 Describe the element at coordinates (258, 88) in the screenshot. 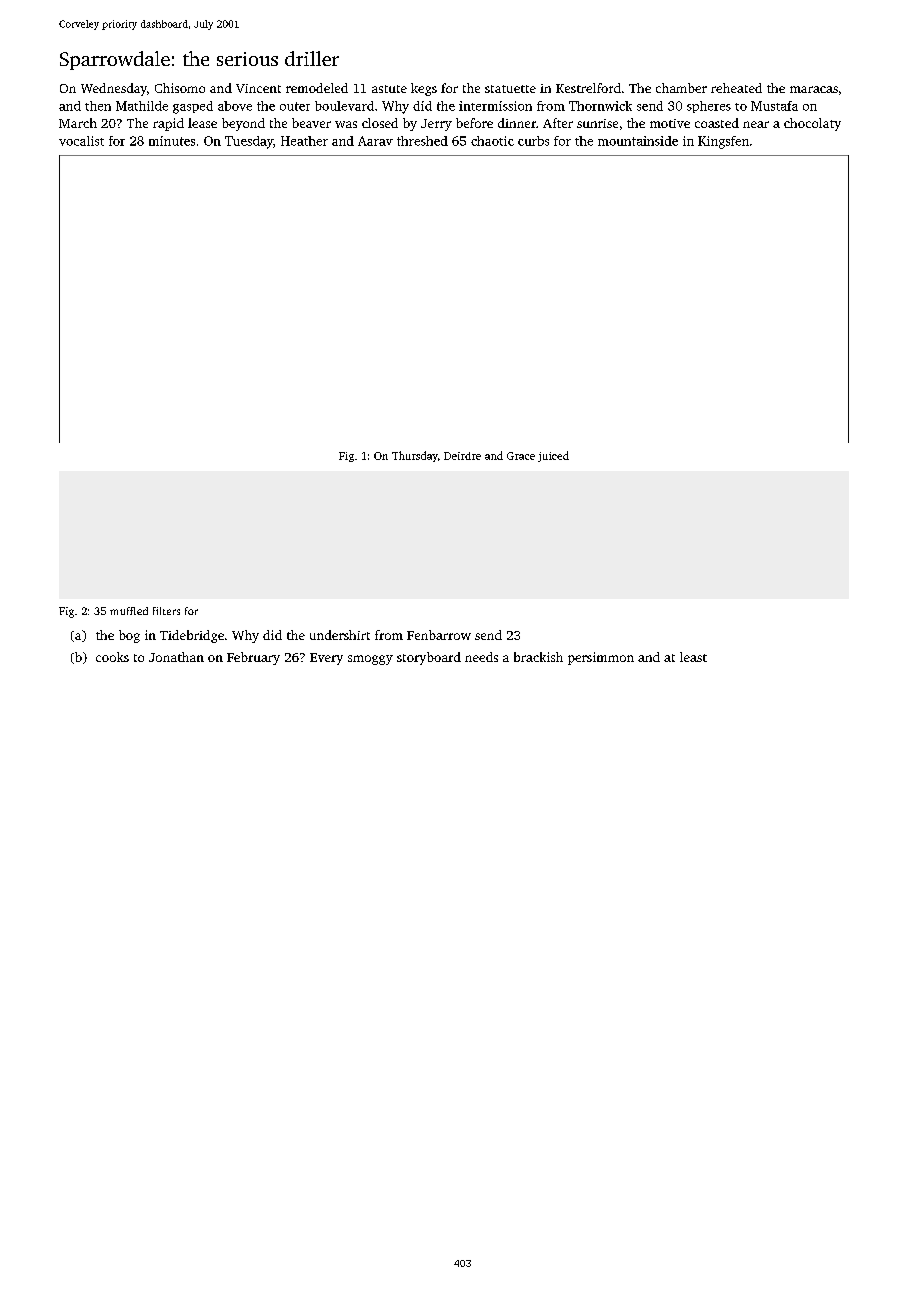

I see `Vincent` at that location.
